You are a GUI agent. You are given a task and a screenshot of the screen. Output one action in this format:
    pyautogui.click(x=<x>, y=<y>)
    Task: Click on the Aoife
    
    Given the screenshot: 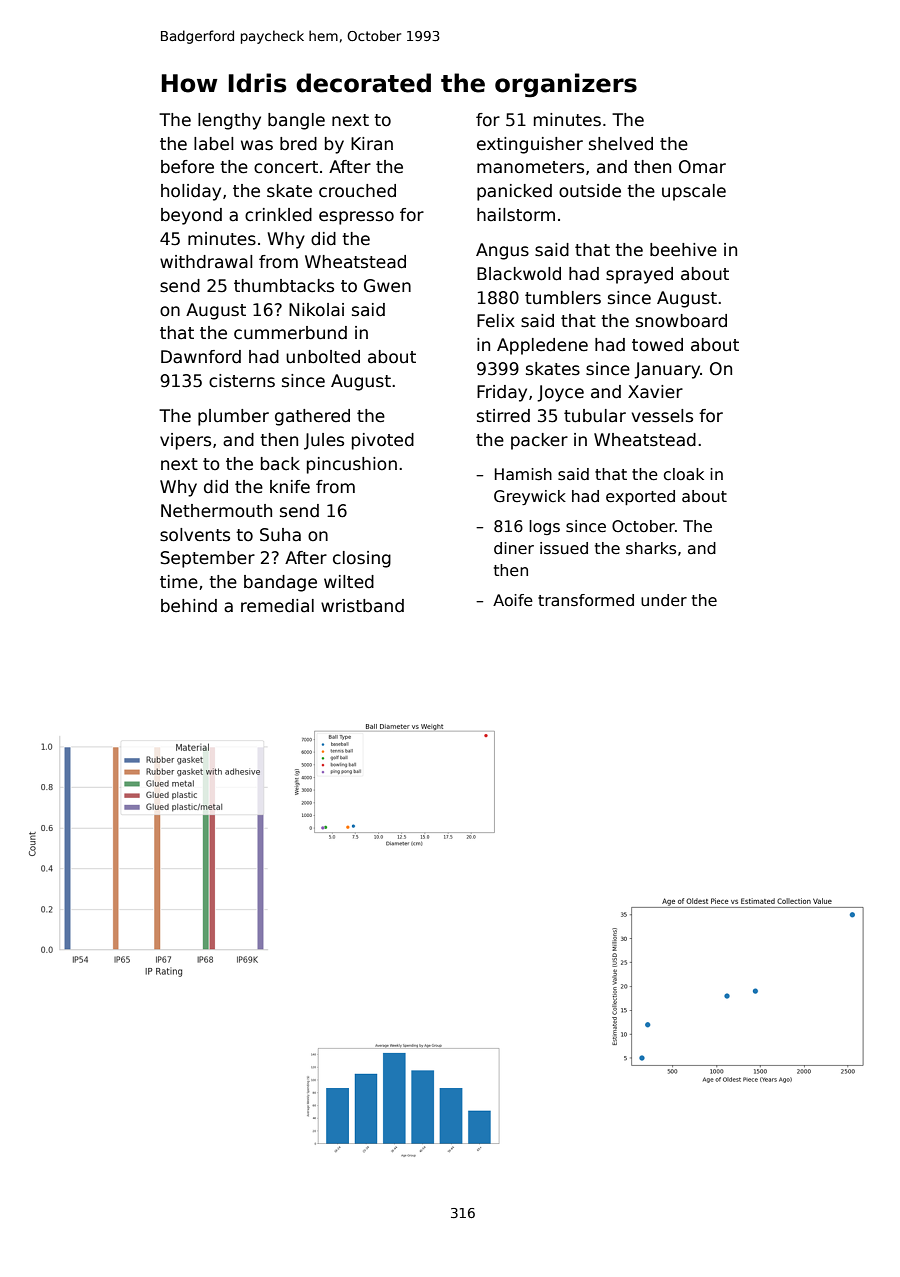 What is the action you would take?
    pyautogui.click(x=513, y=600)
